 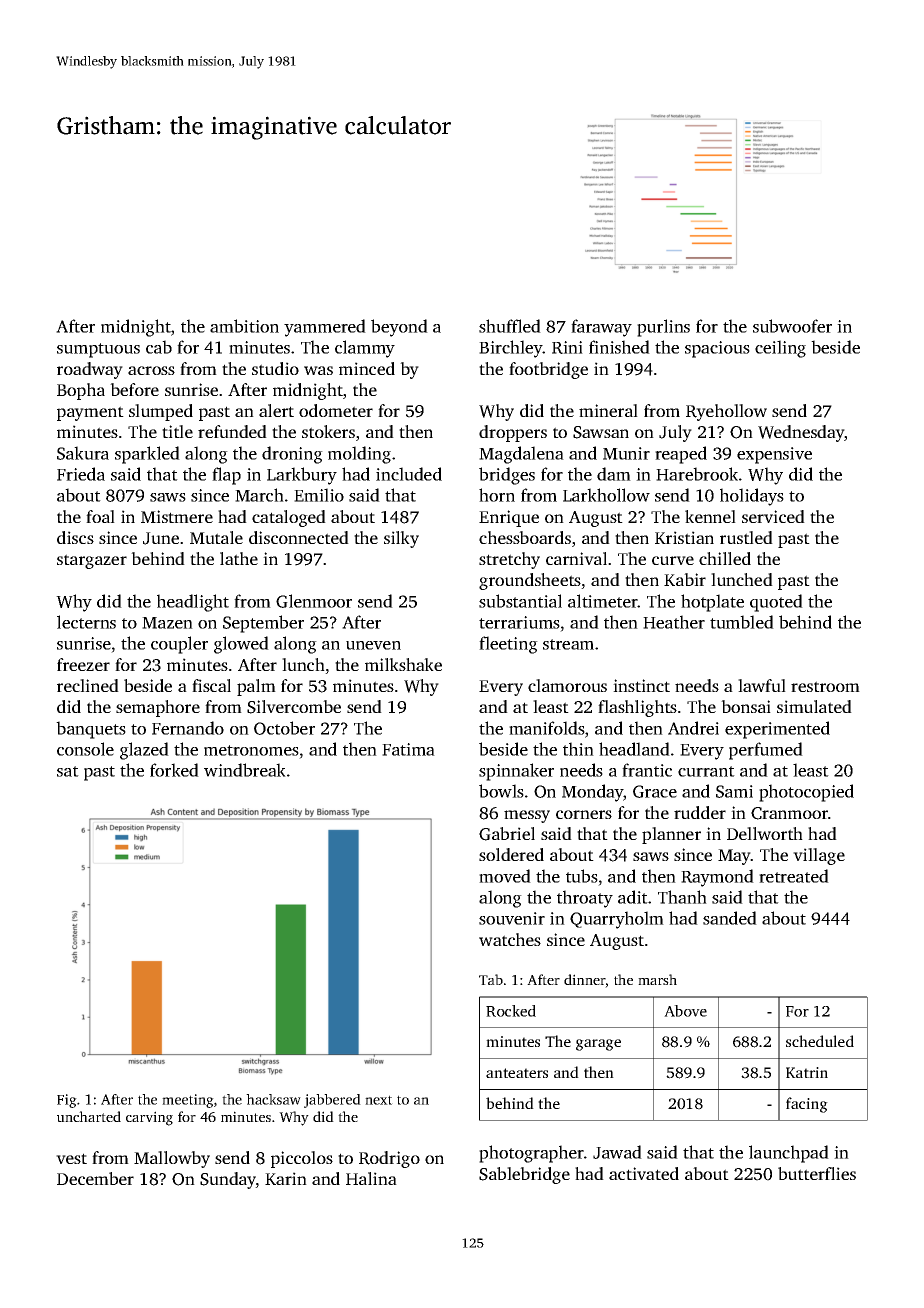 I want to click on forked, so click(x=174, y=770).
